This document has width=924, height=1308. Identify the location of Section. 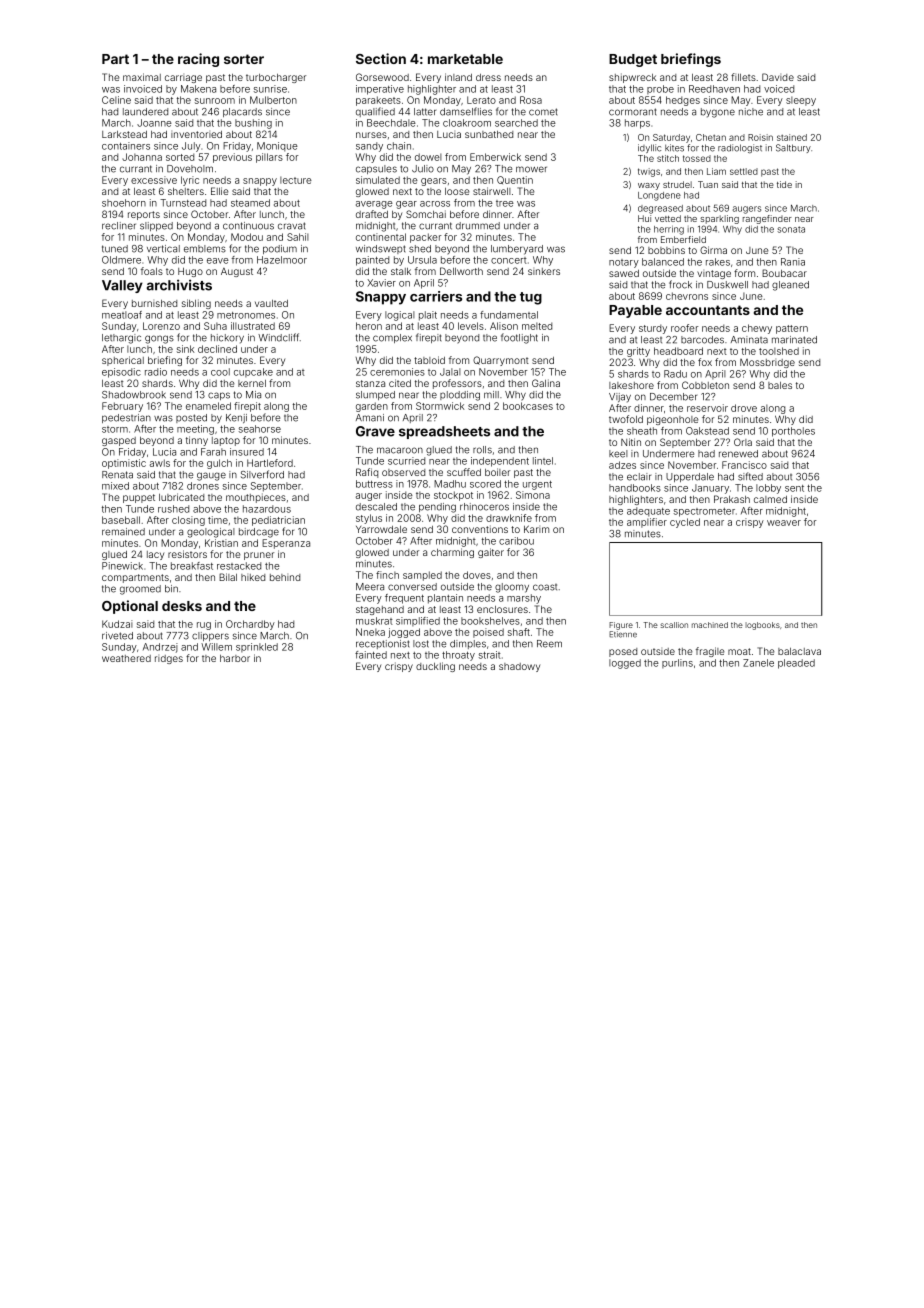
(381, 58).
